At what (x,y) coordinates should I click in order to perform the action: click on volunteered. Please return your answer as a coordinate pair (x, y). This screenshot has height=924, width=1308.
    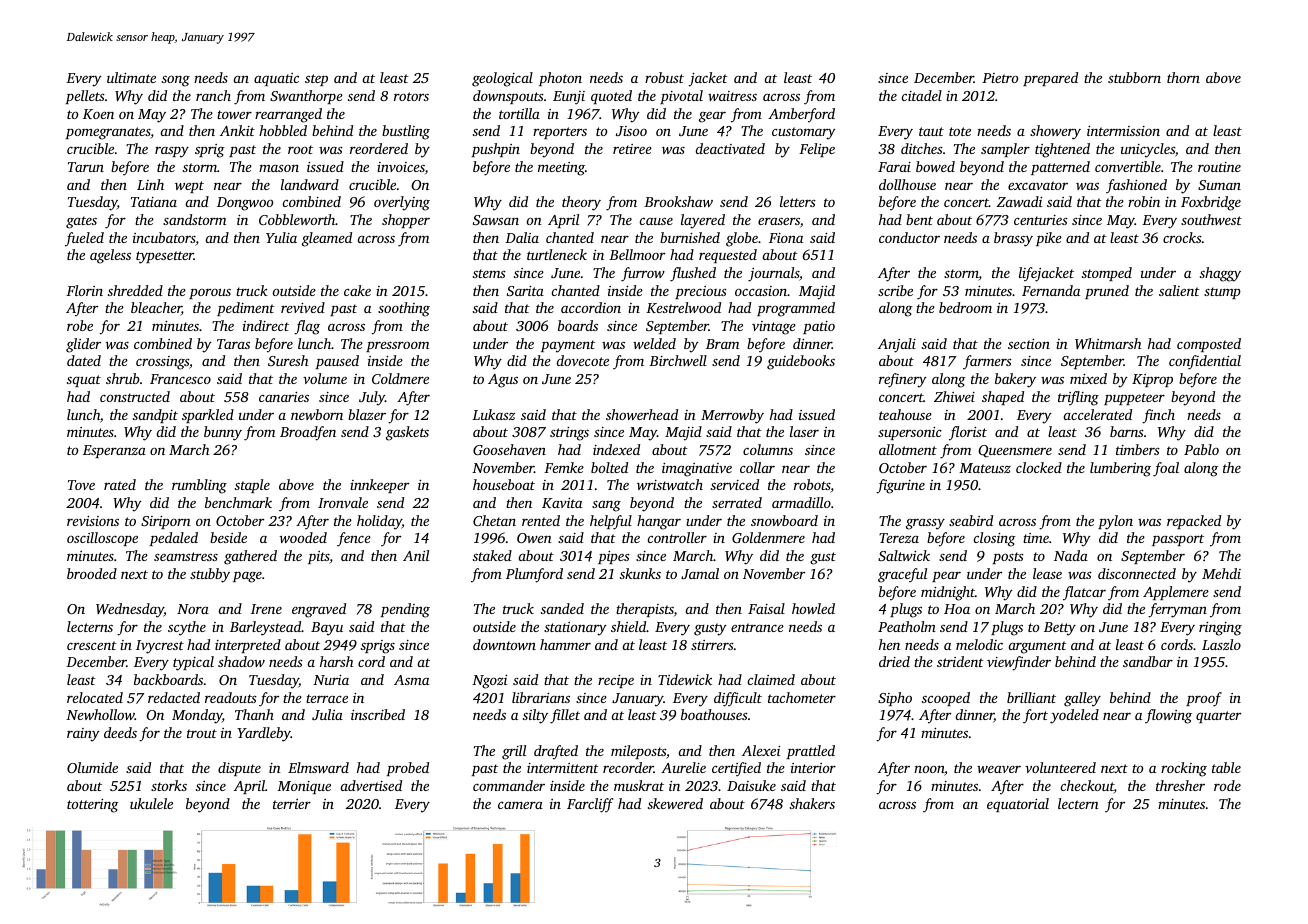
    Looking at the image, I should click on (1060, 767).
